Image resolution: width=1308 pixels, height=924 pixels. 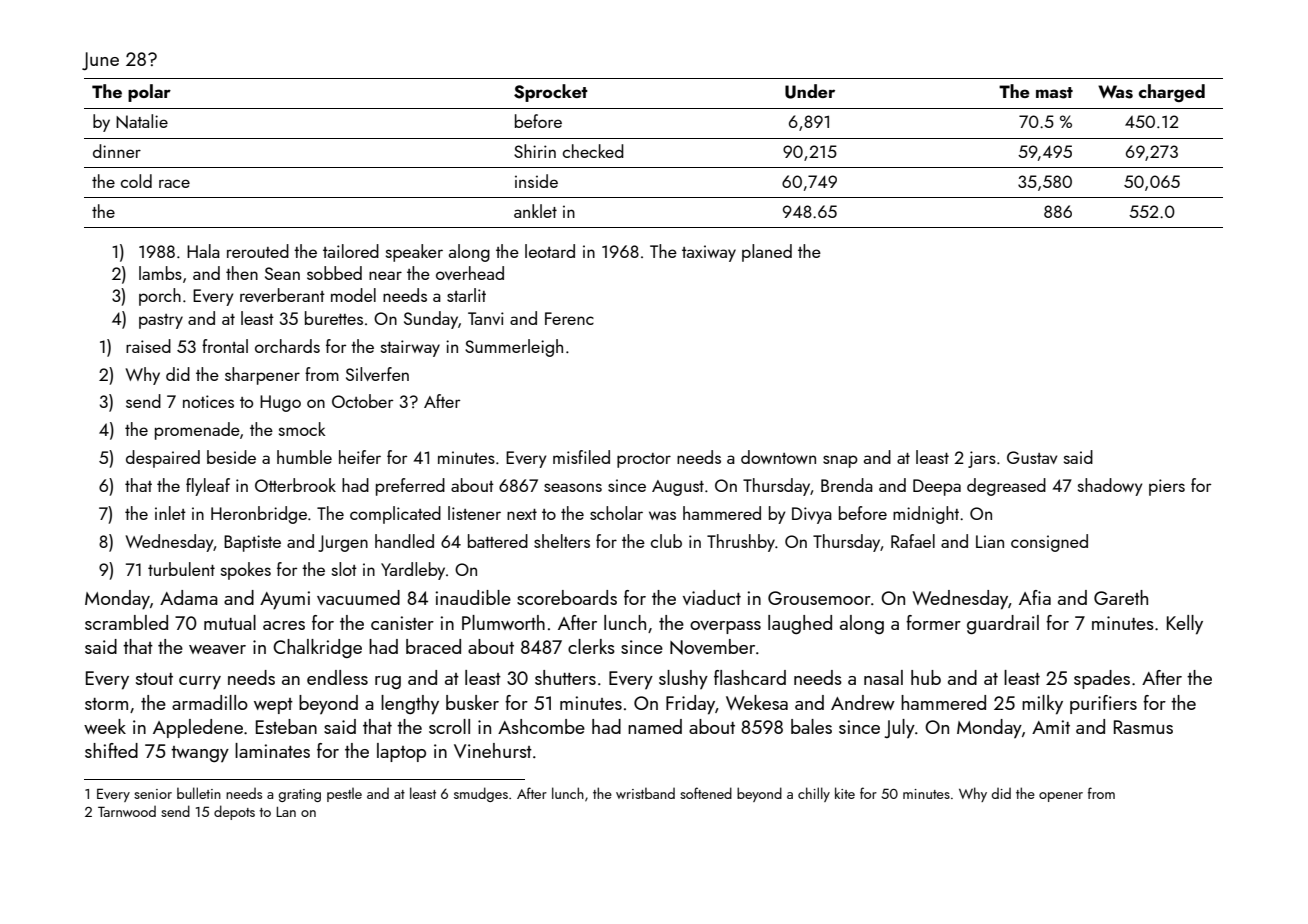 I want to click on Sprocket, so click(x=551, y=93).
